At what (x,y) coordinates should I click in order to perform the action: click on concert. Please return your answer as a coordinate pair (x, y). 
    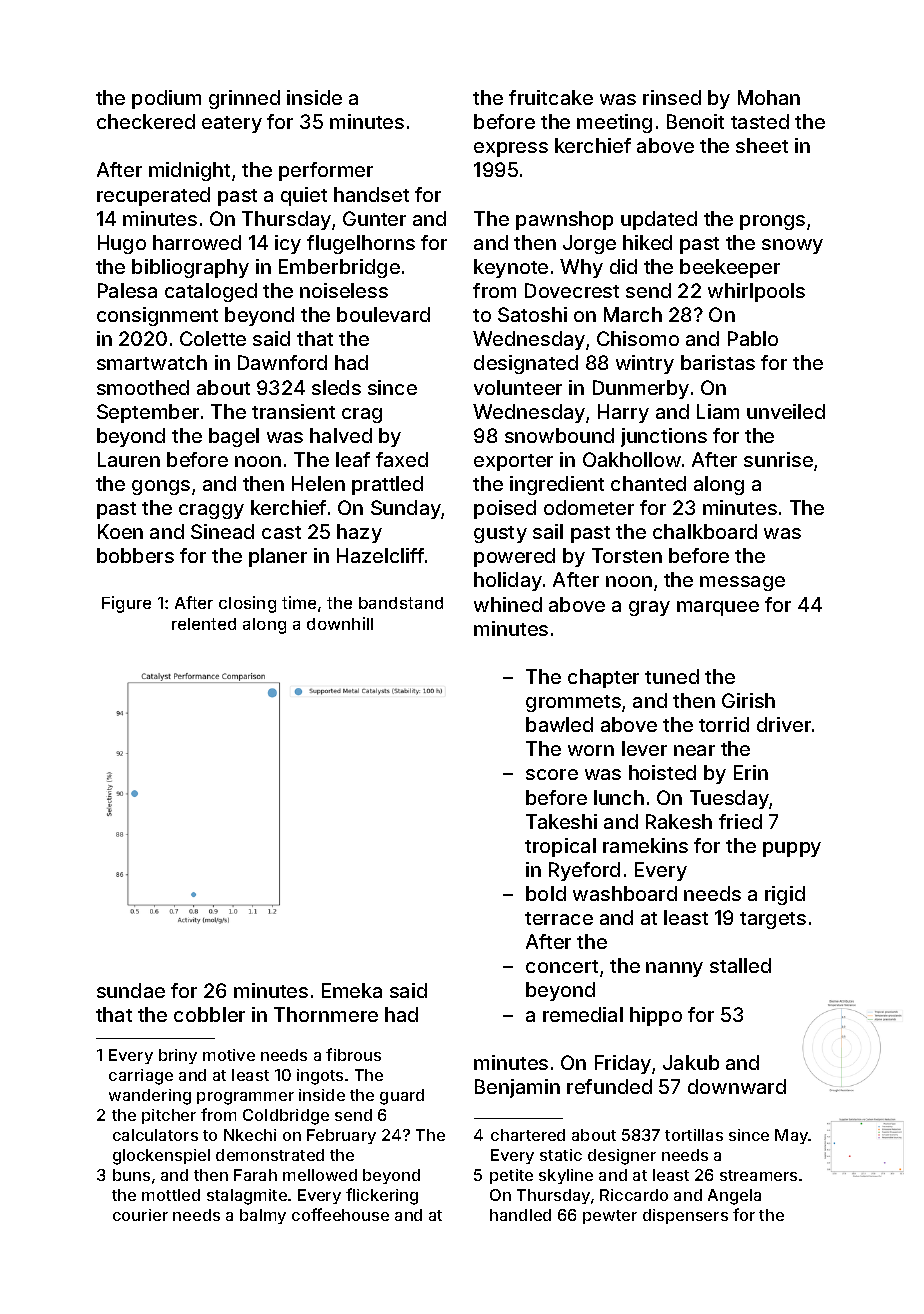
    Looking at the image, I should click on (562, 966).
